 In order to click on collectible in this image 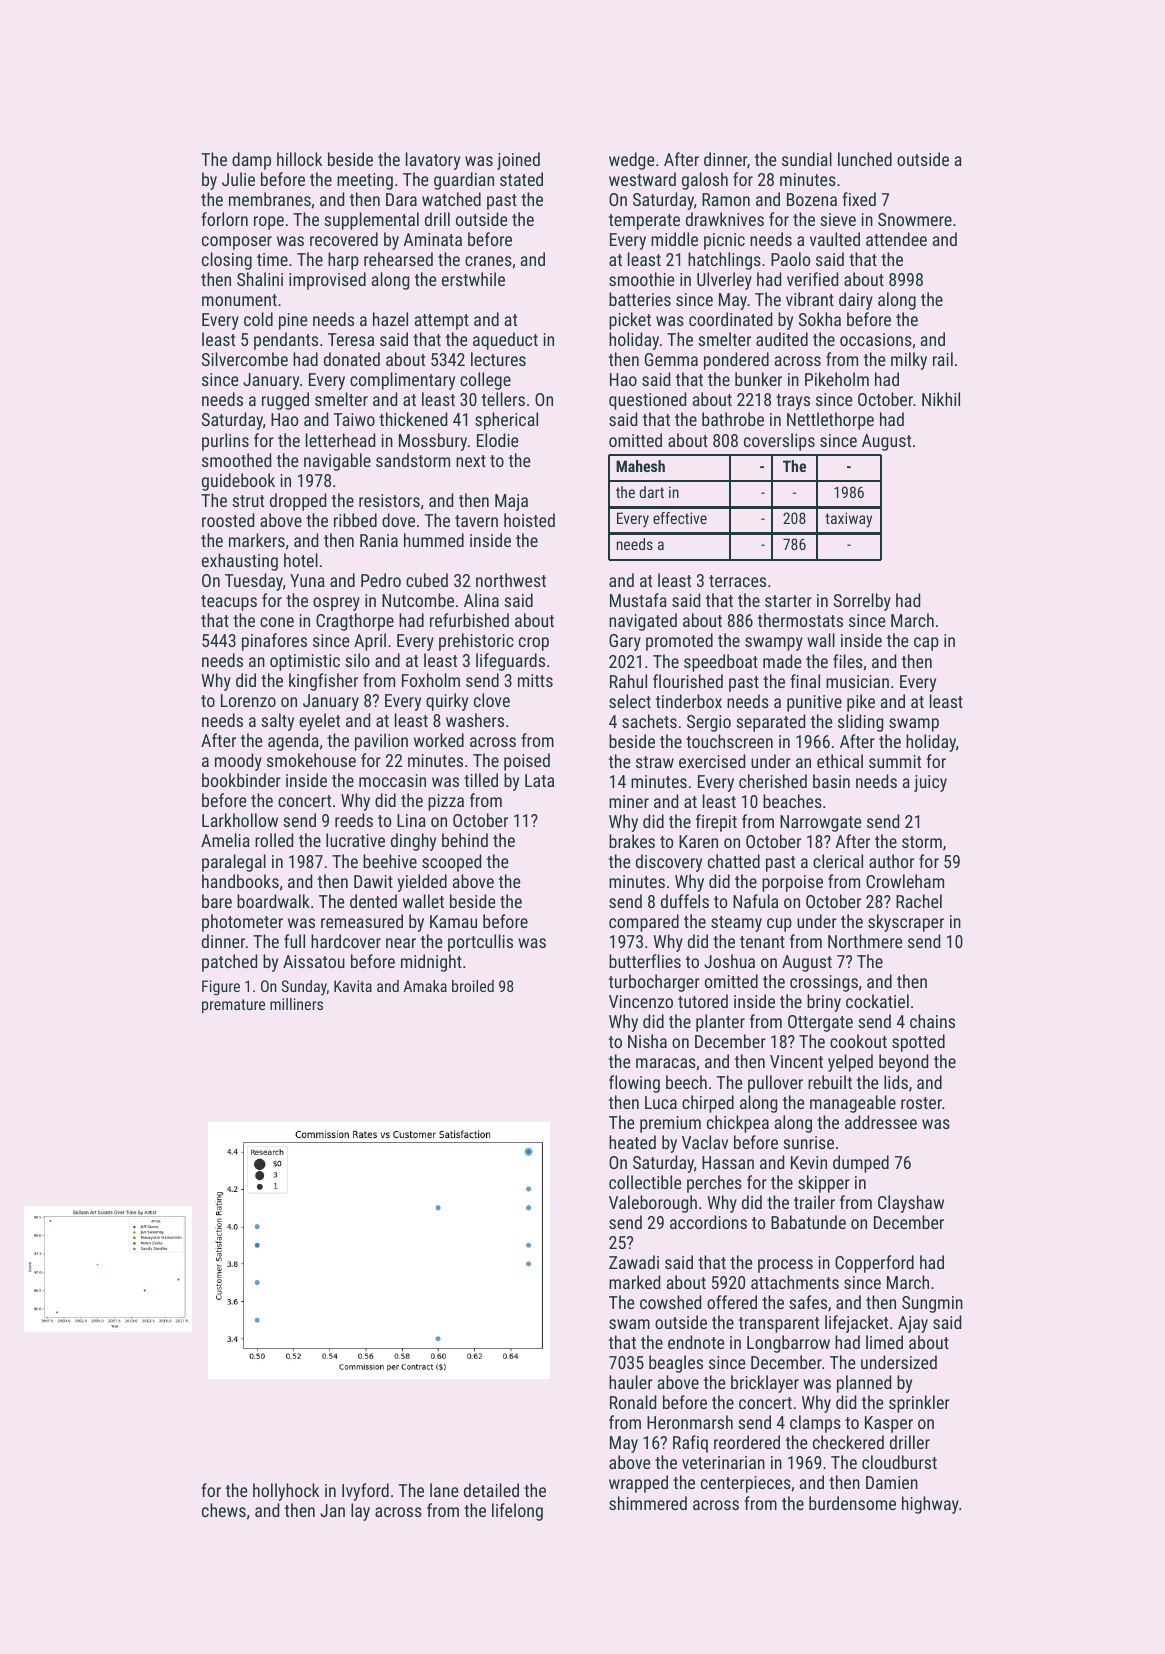, I will do `click(645, 1182)`.
